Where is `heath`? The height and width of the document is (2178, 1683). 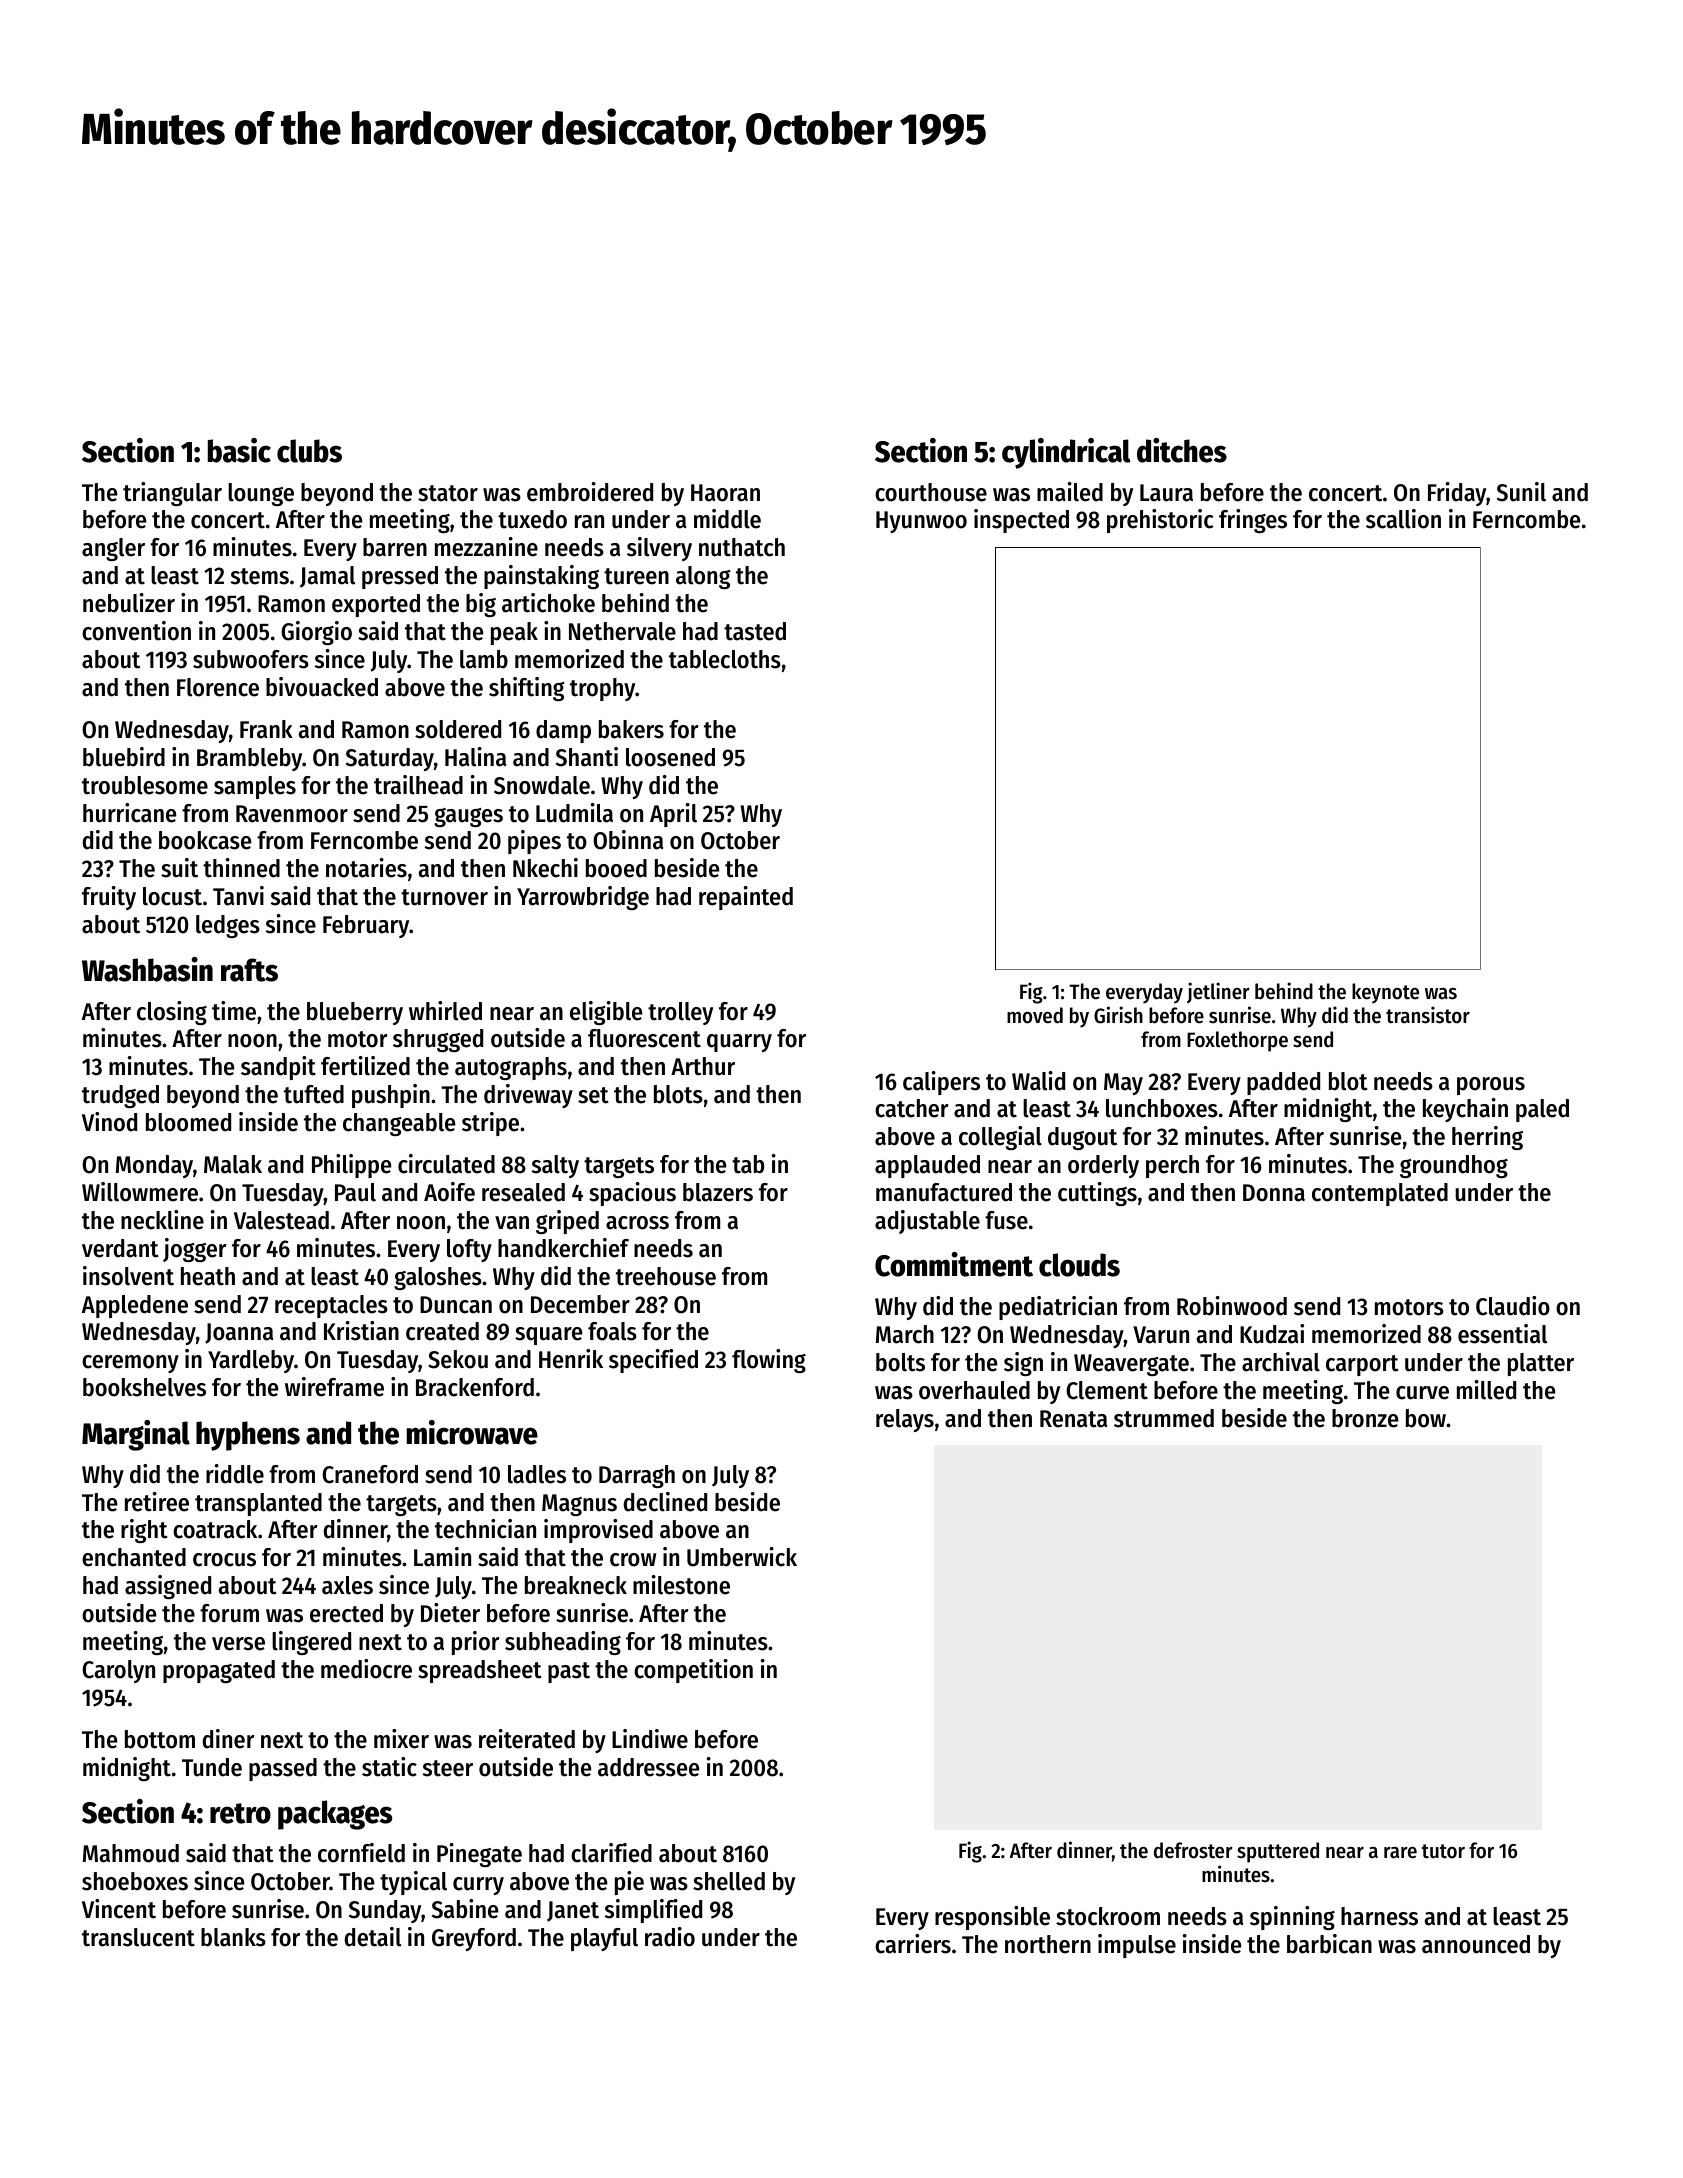 heath is located at coordinates (208, 1276).
